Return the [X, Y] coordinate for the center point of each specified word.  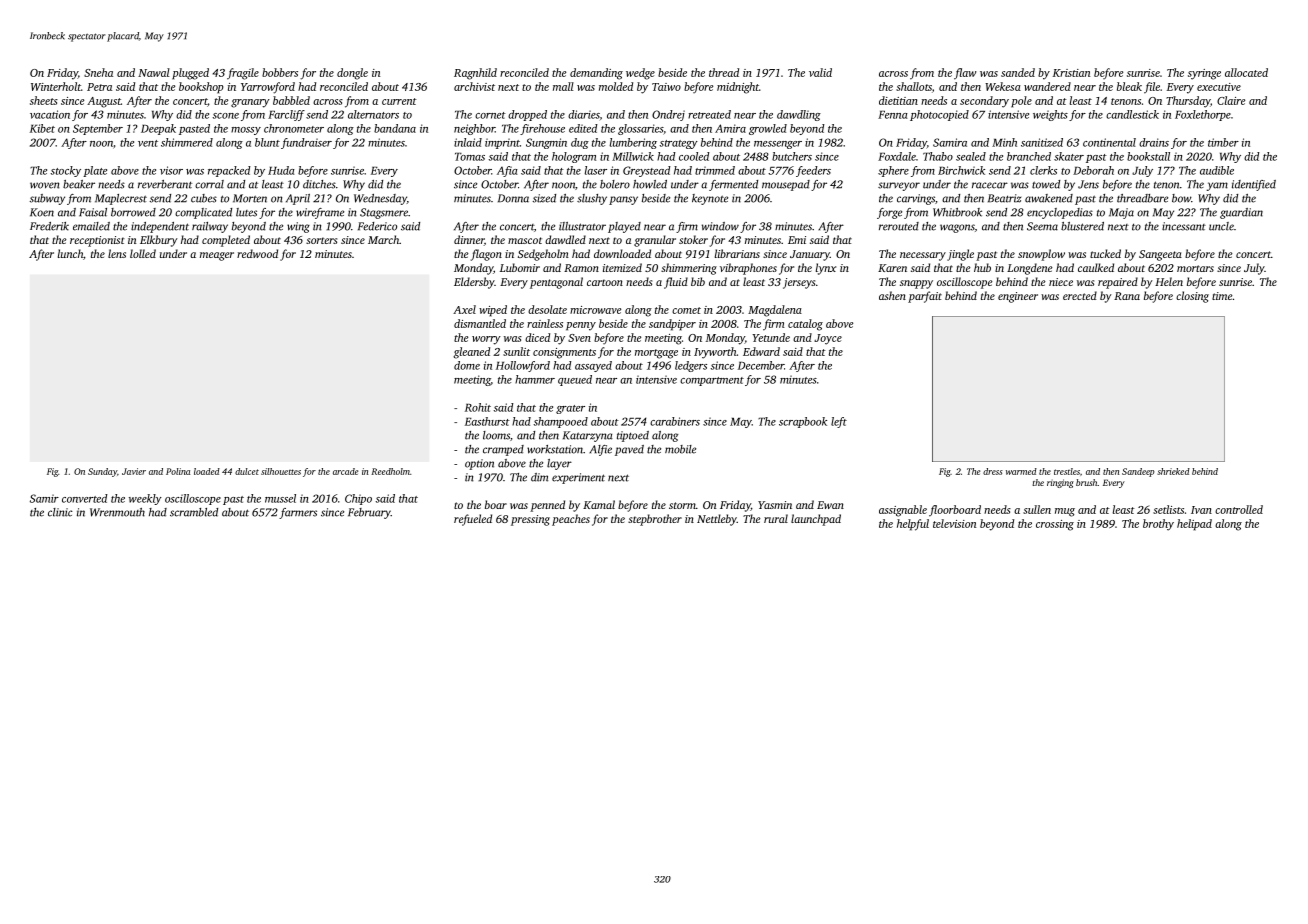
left [839, 422]
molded [616, 86]
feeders [813, 171]
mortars [1195, 268]
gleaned [471, 353]
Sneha [98, 72]
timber [1223, 142]
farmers [298, 513]
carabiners [675, 421]
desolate [547, 309]
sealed [971, 156]
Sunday [102, 472]
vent [148, 143]
